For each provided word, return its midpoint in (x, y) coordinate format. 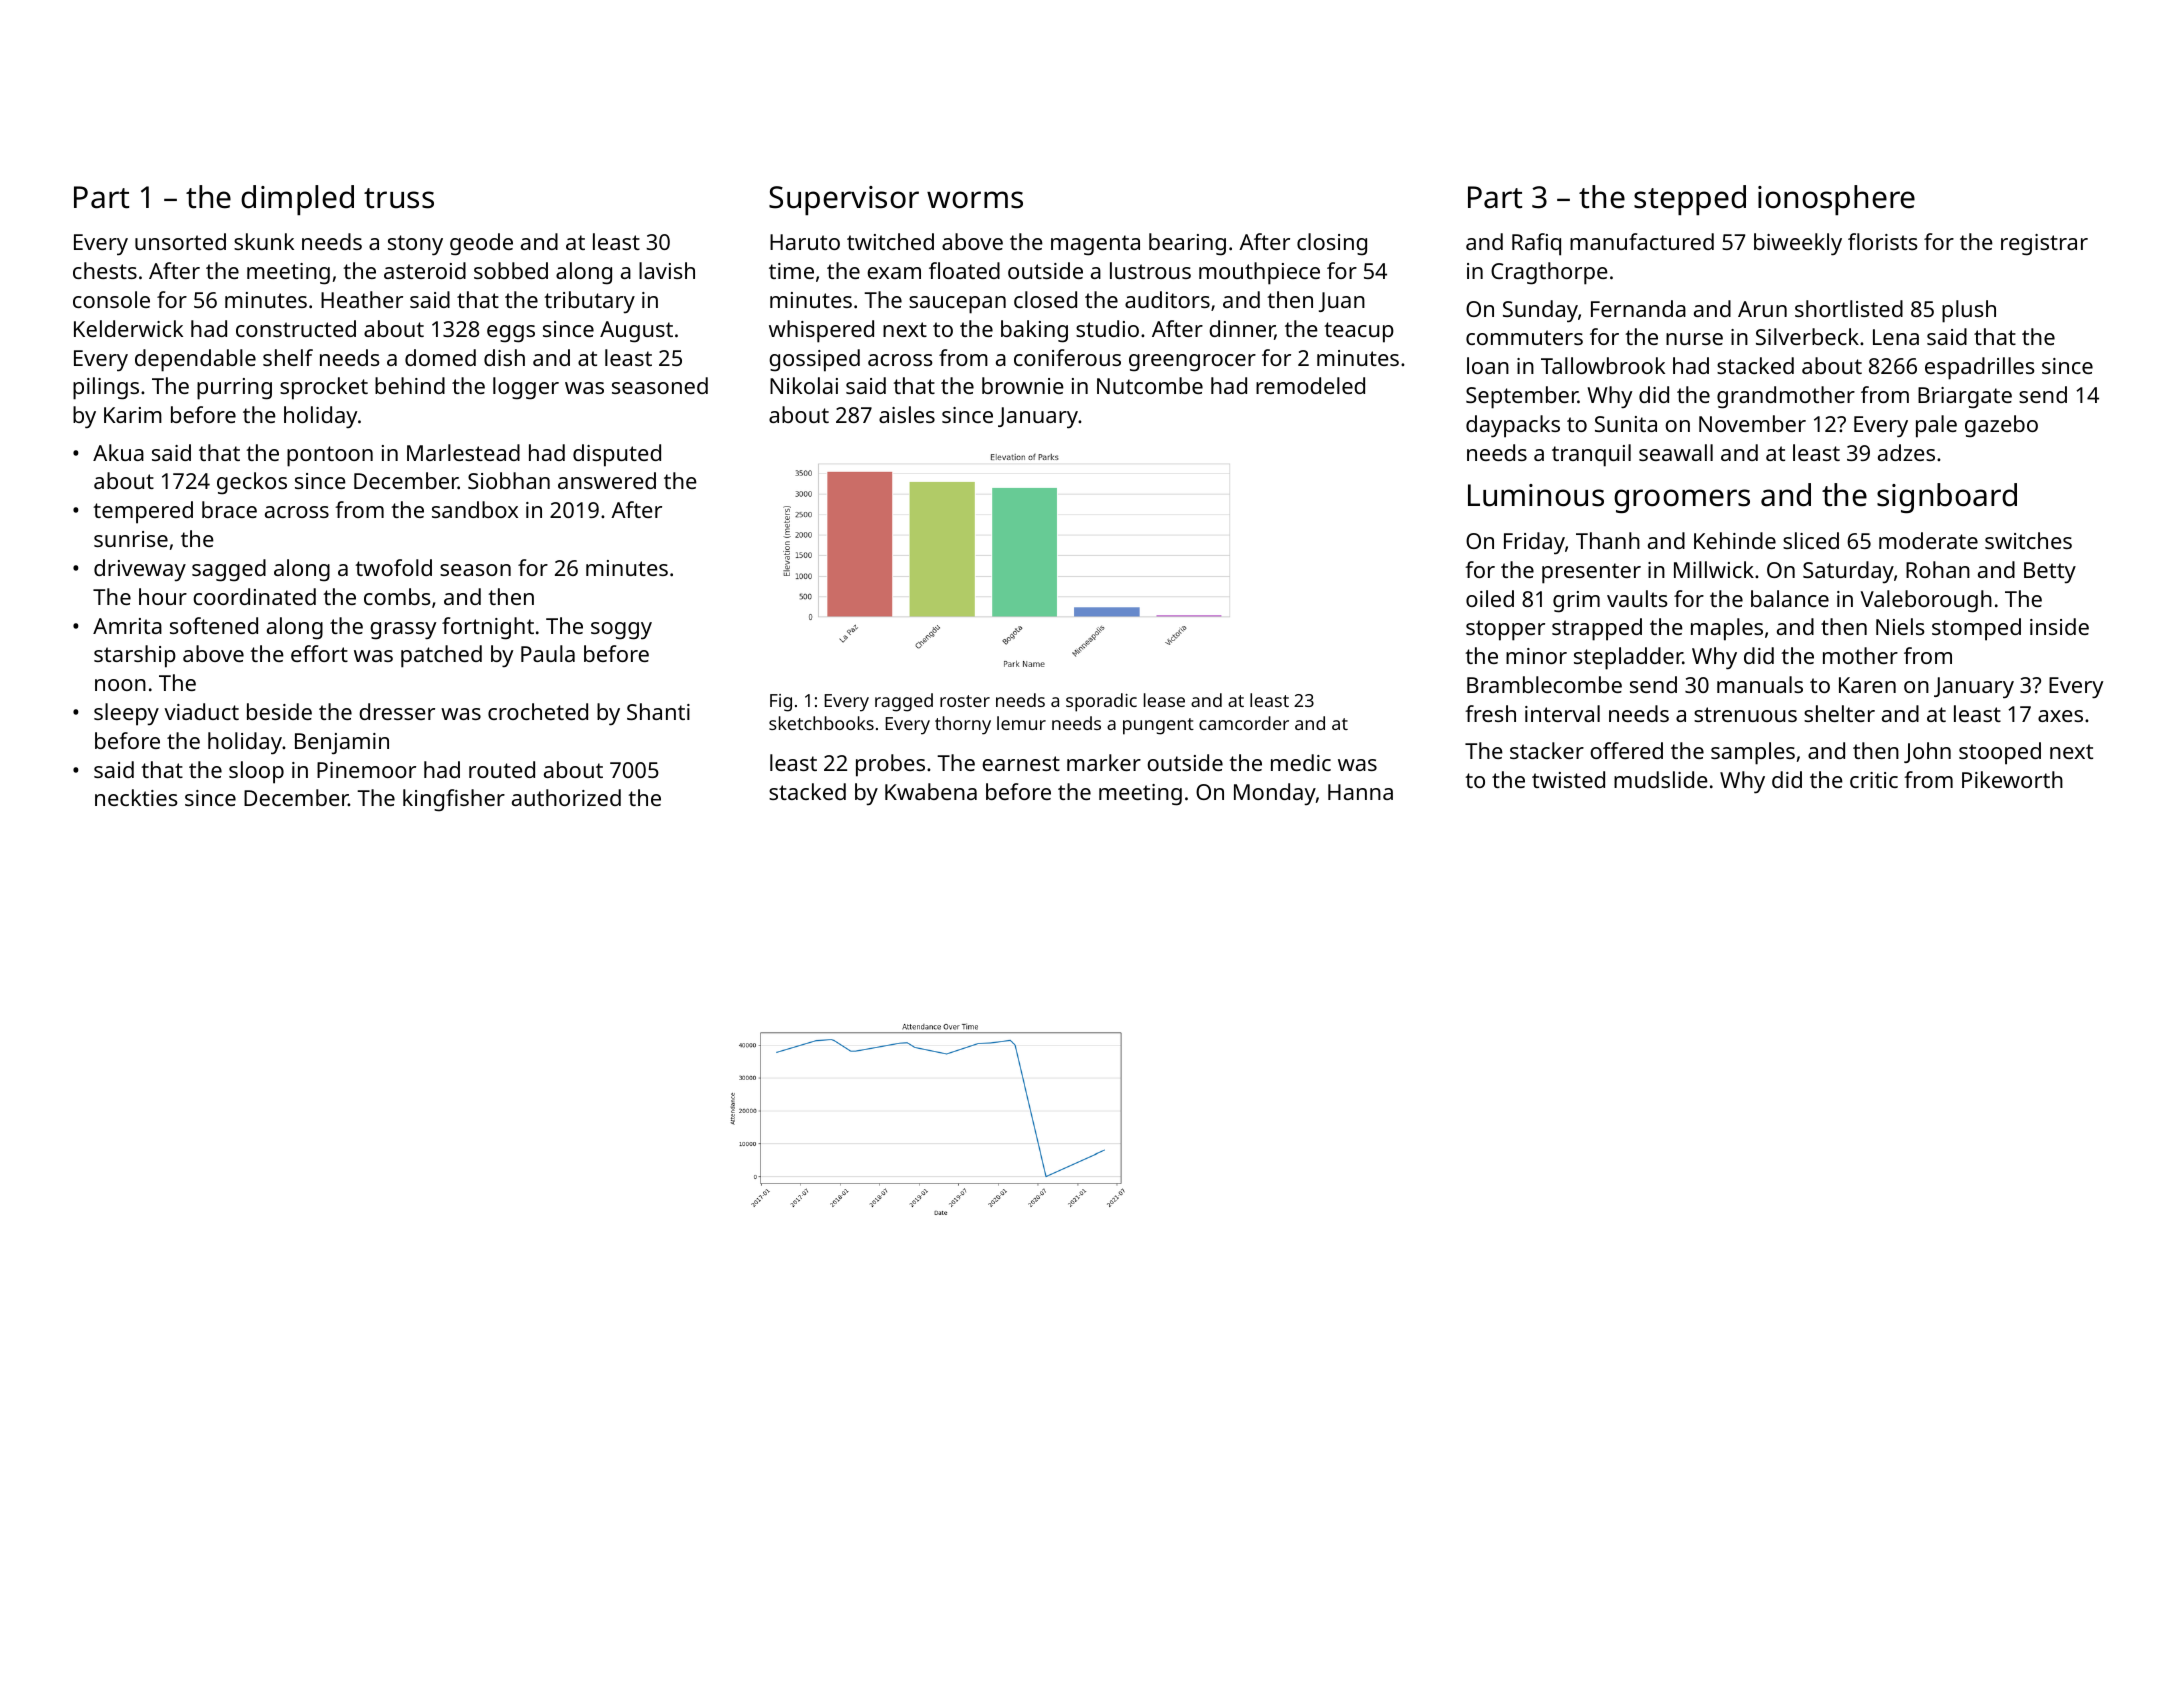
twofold (393, 567)
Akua (118, 452)
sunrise (131, 539)
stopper (1505, 630)
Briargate (1965, 398)
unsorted (180, 241)
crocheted (538, 711)
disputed (617, 455)
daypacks (1513, 426)
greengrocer (1192, 363)
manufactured (1642, 241)
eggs (511, 334)
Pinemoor (366, 770)
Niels (1900, 626)
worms (975, 200)
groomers (1682, 501)
